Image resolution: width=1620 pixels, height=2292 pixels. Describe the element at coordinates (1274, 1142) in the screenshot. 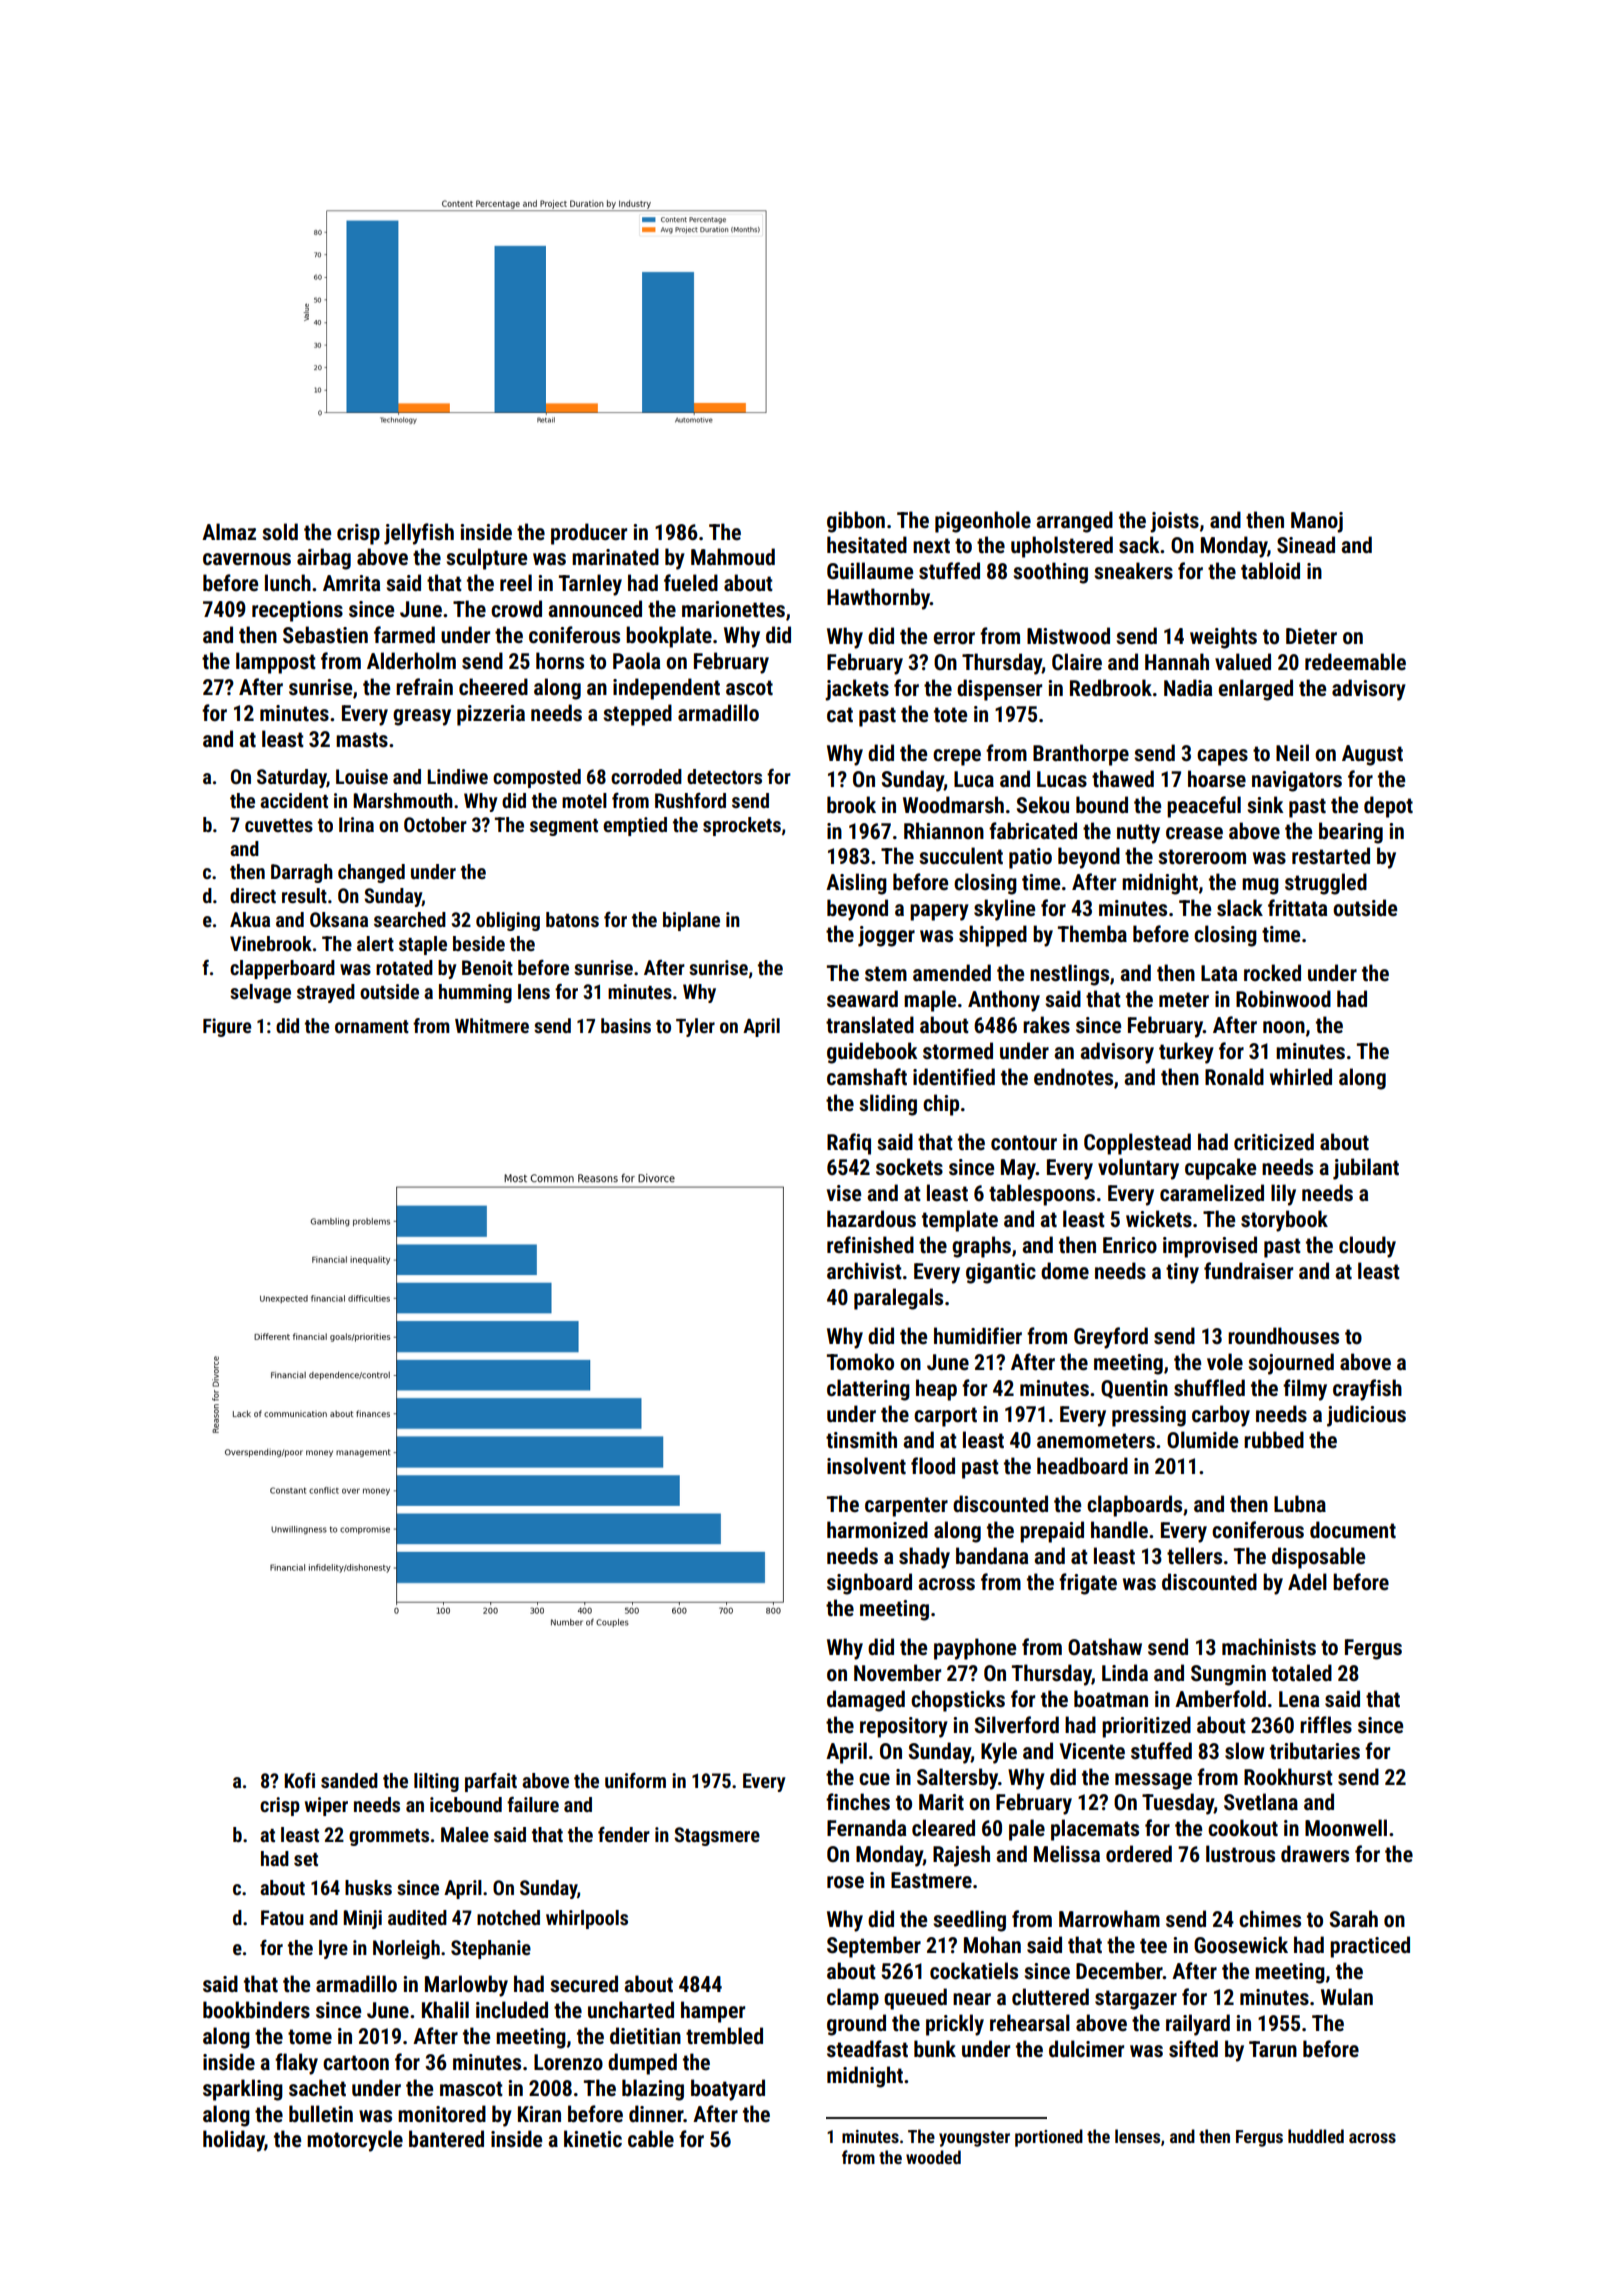

I see `criticized` at that location.
